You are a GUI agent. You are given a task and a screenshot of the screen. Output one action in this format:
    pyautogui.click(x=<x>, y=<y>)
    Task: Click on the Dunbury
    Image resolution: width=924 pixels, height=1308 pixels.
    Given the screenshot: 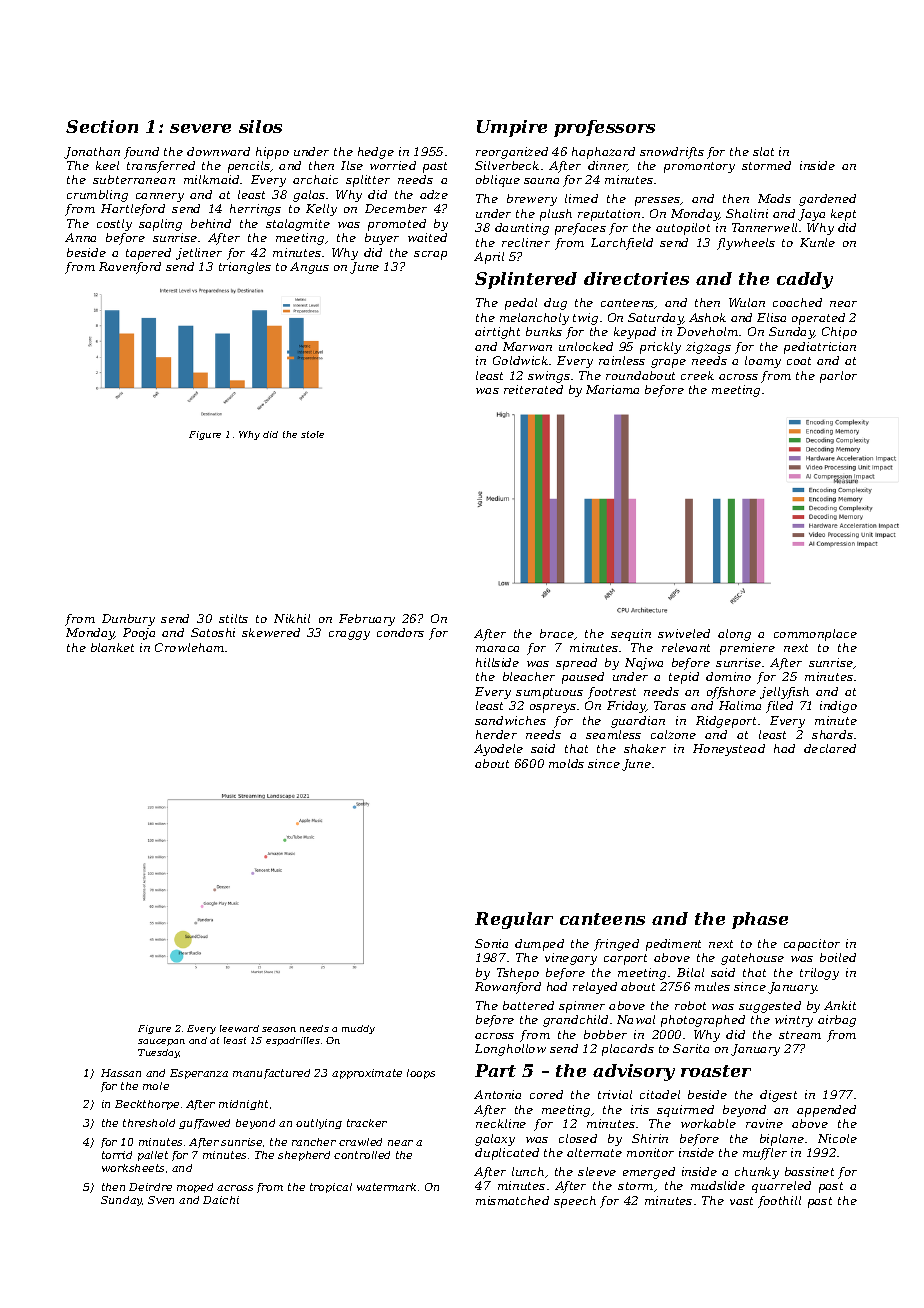 What is the action you would take?
    pyautogui.click(x=128, y=620)
